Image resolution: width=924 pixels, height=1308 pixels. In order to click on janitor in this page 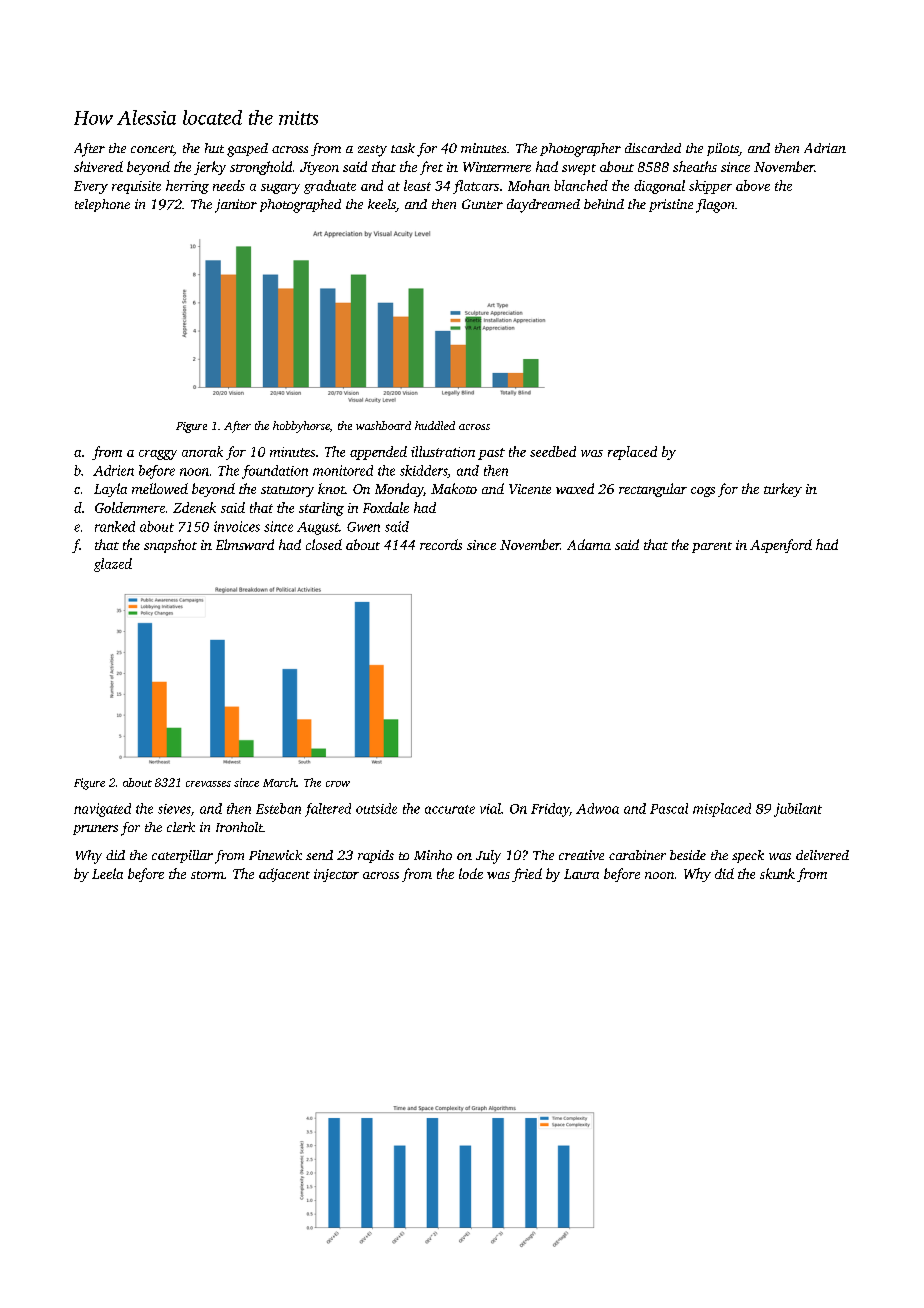, I will do `click(236, 206)`.
